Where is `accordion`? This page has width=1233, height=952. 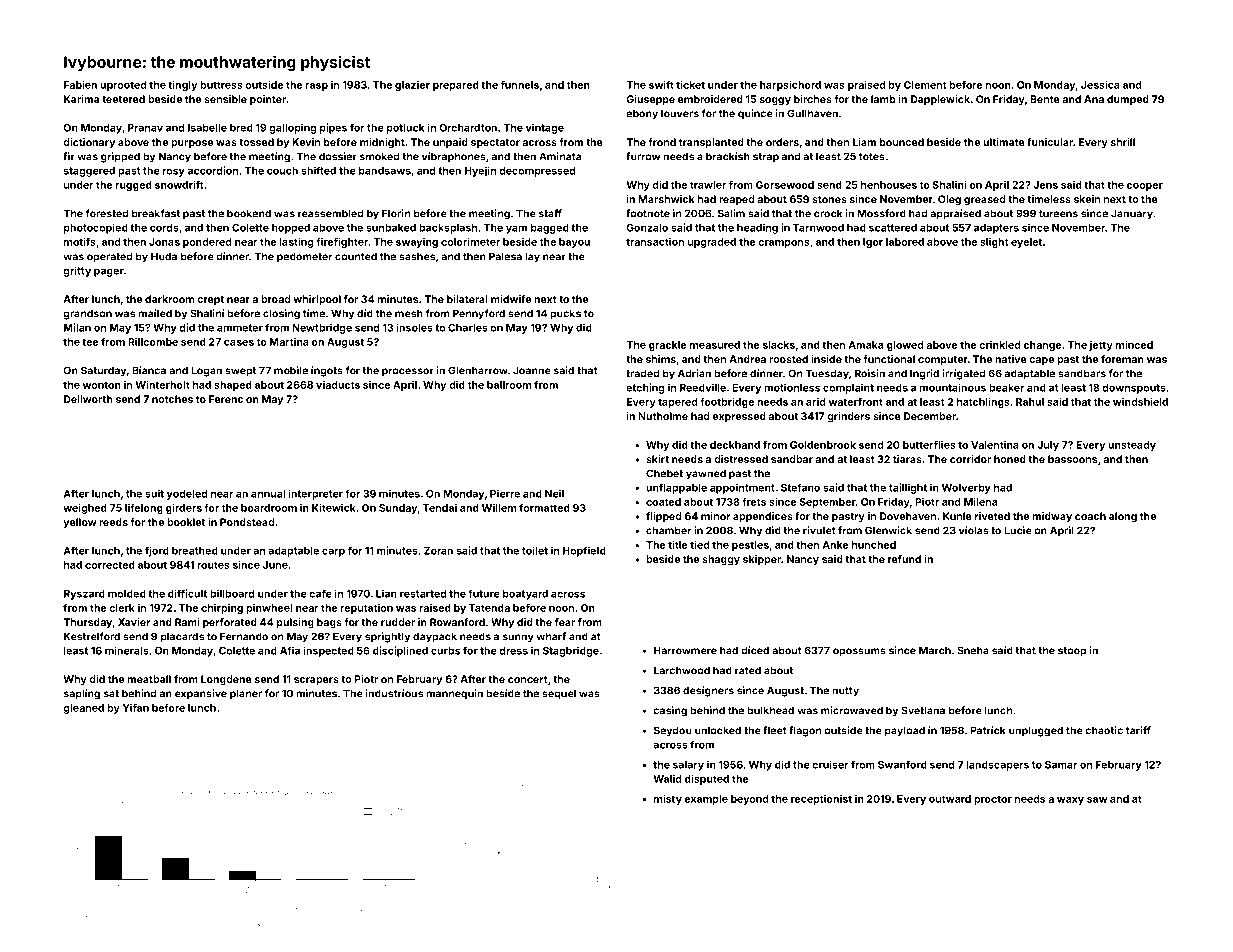 accordion is located at coordinates (213, 170).
